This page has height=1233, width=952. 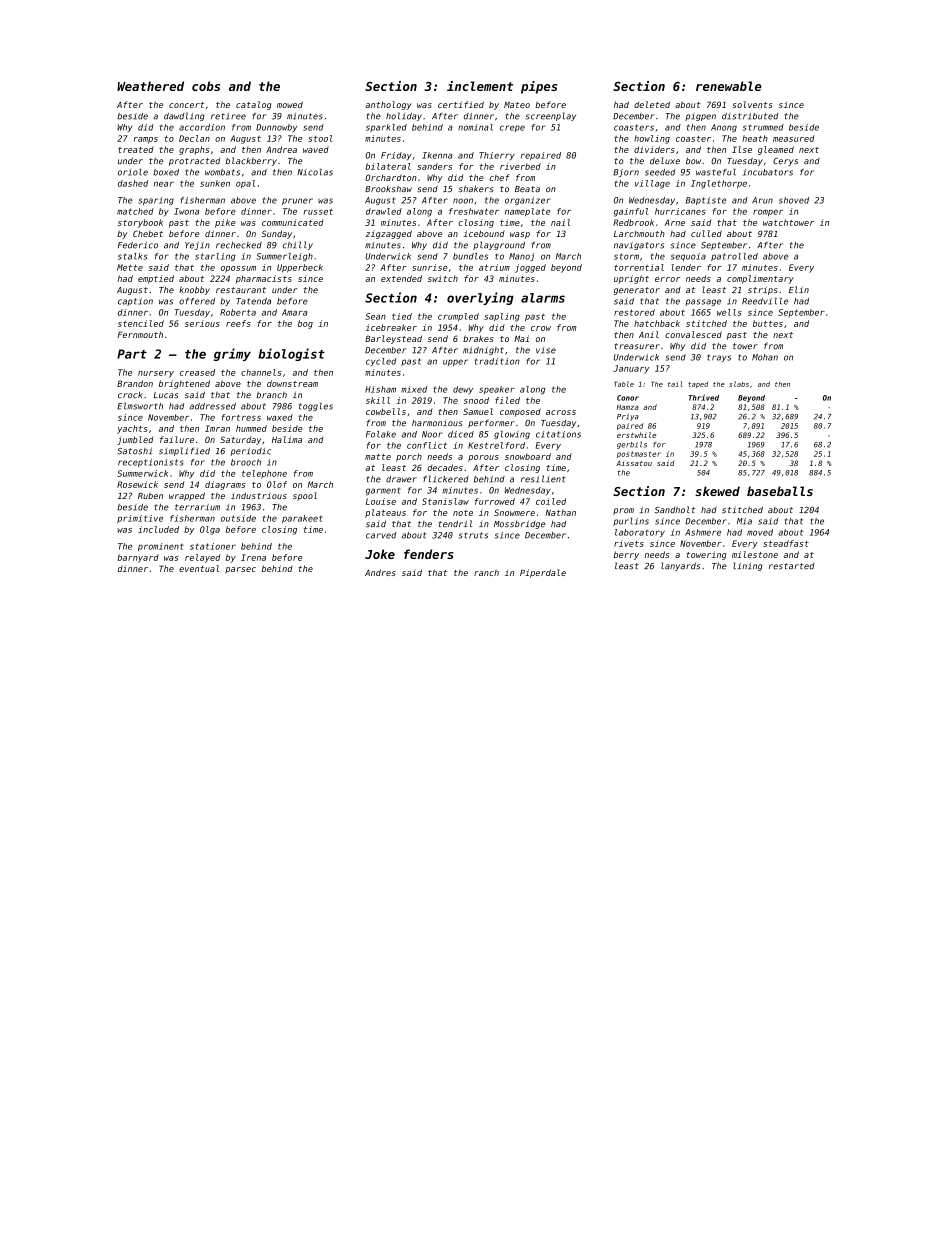 What do you see at coordinates (210, 530) in the page?
I see `Olga` at bounding box center [210, 530].
